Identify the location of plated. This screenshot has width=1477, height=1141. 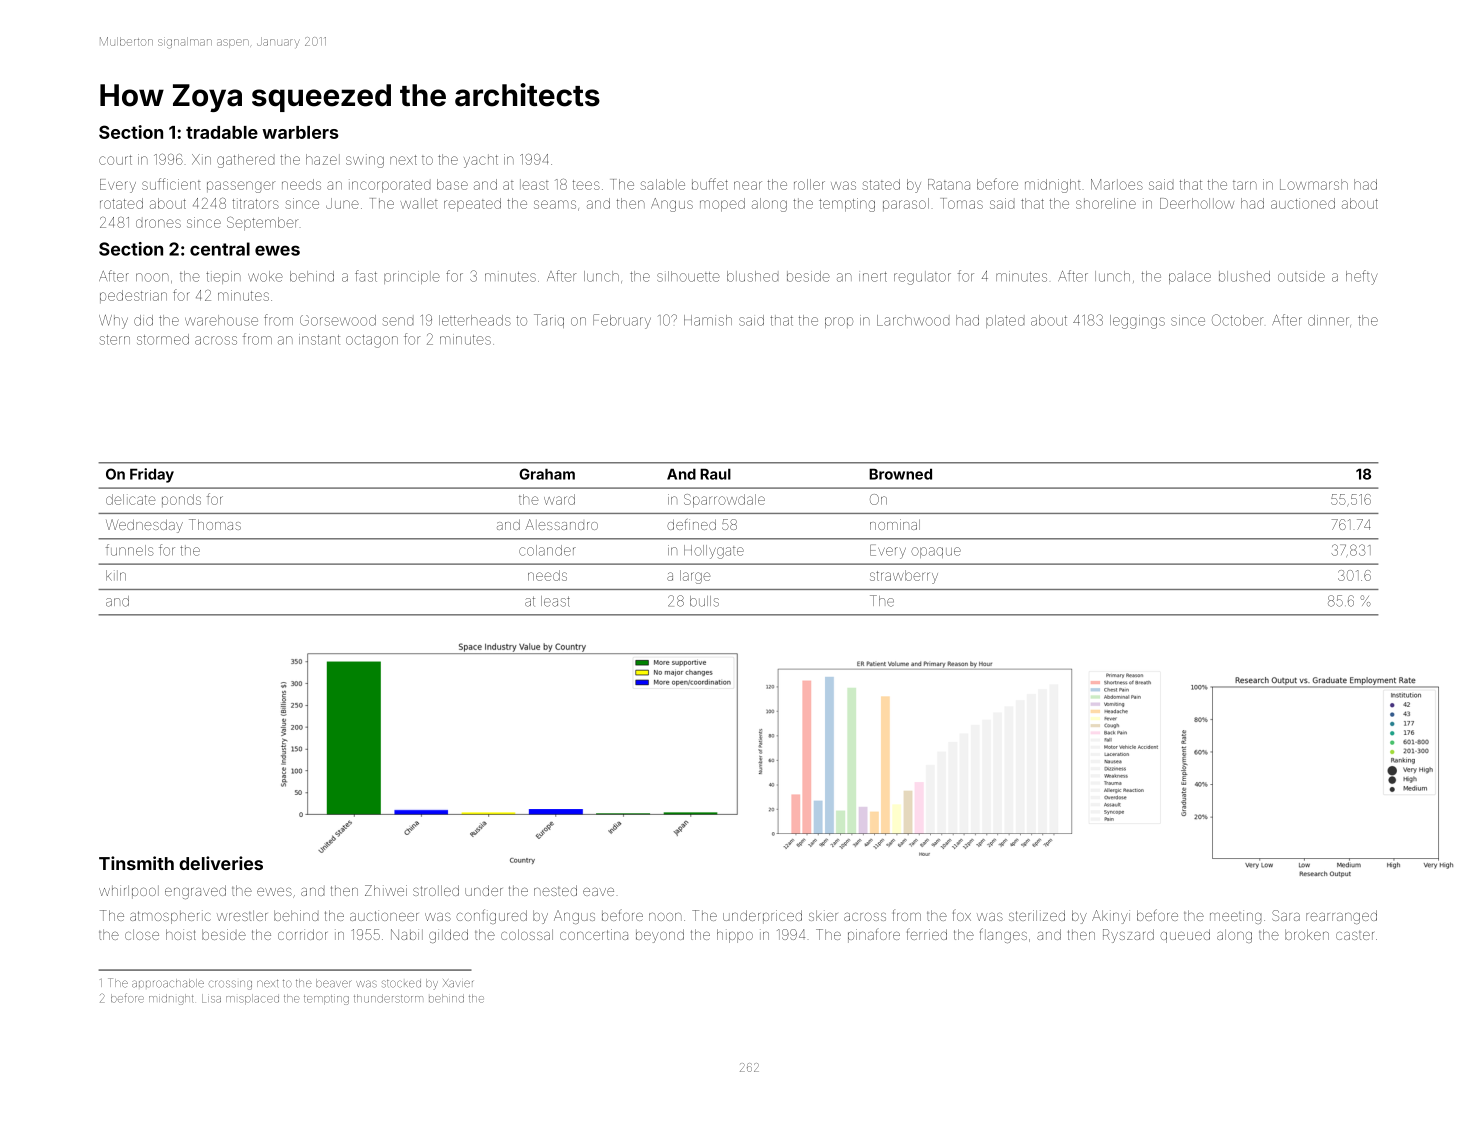
(1005, 321).
